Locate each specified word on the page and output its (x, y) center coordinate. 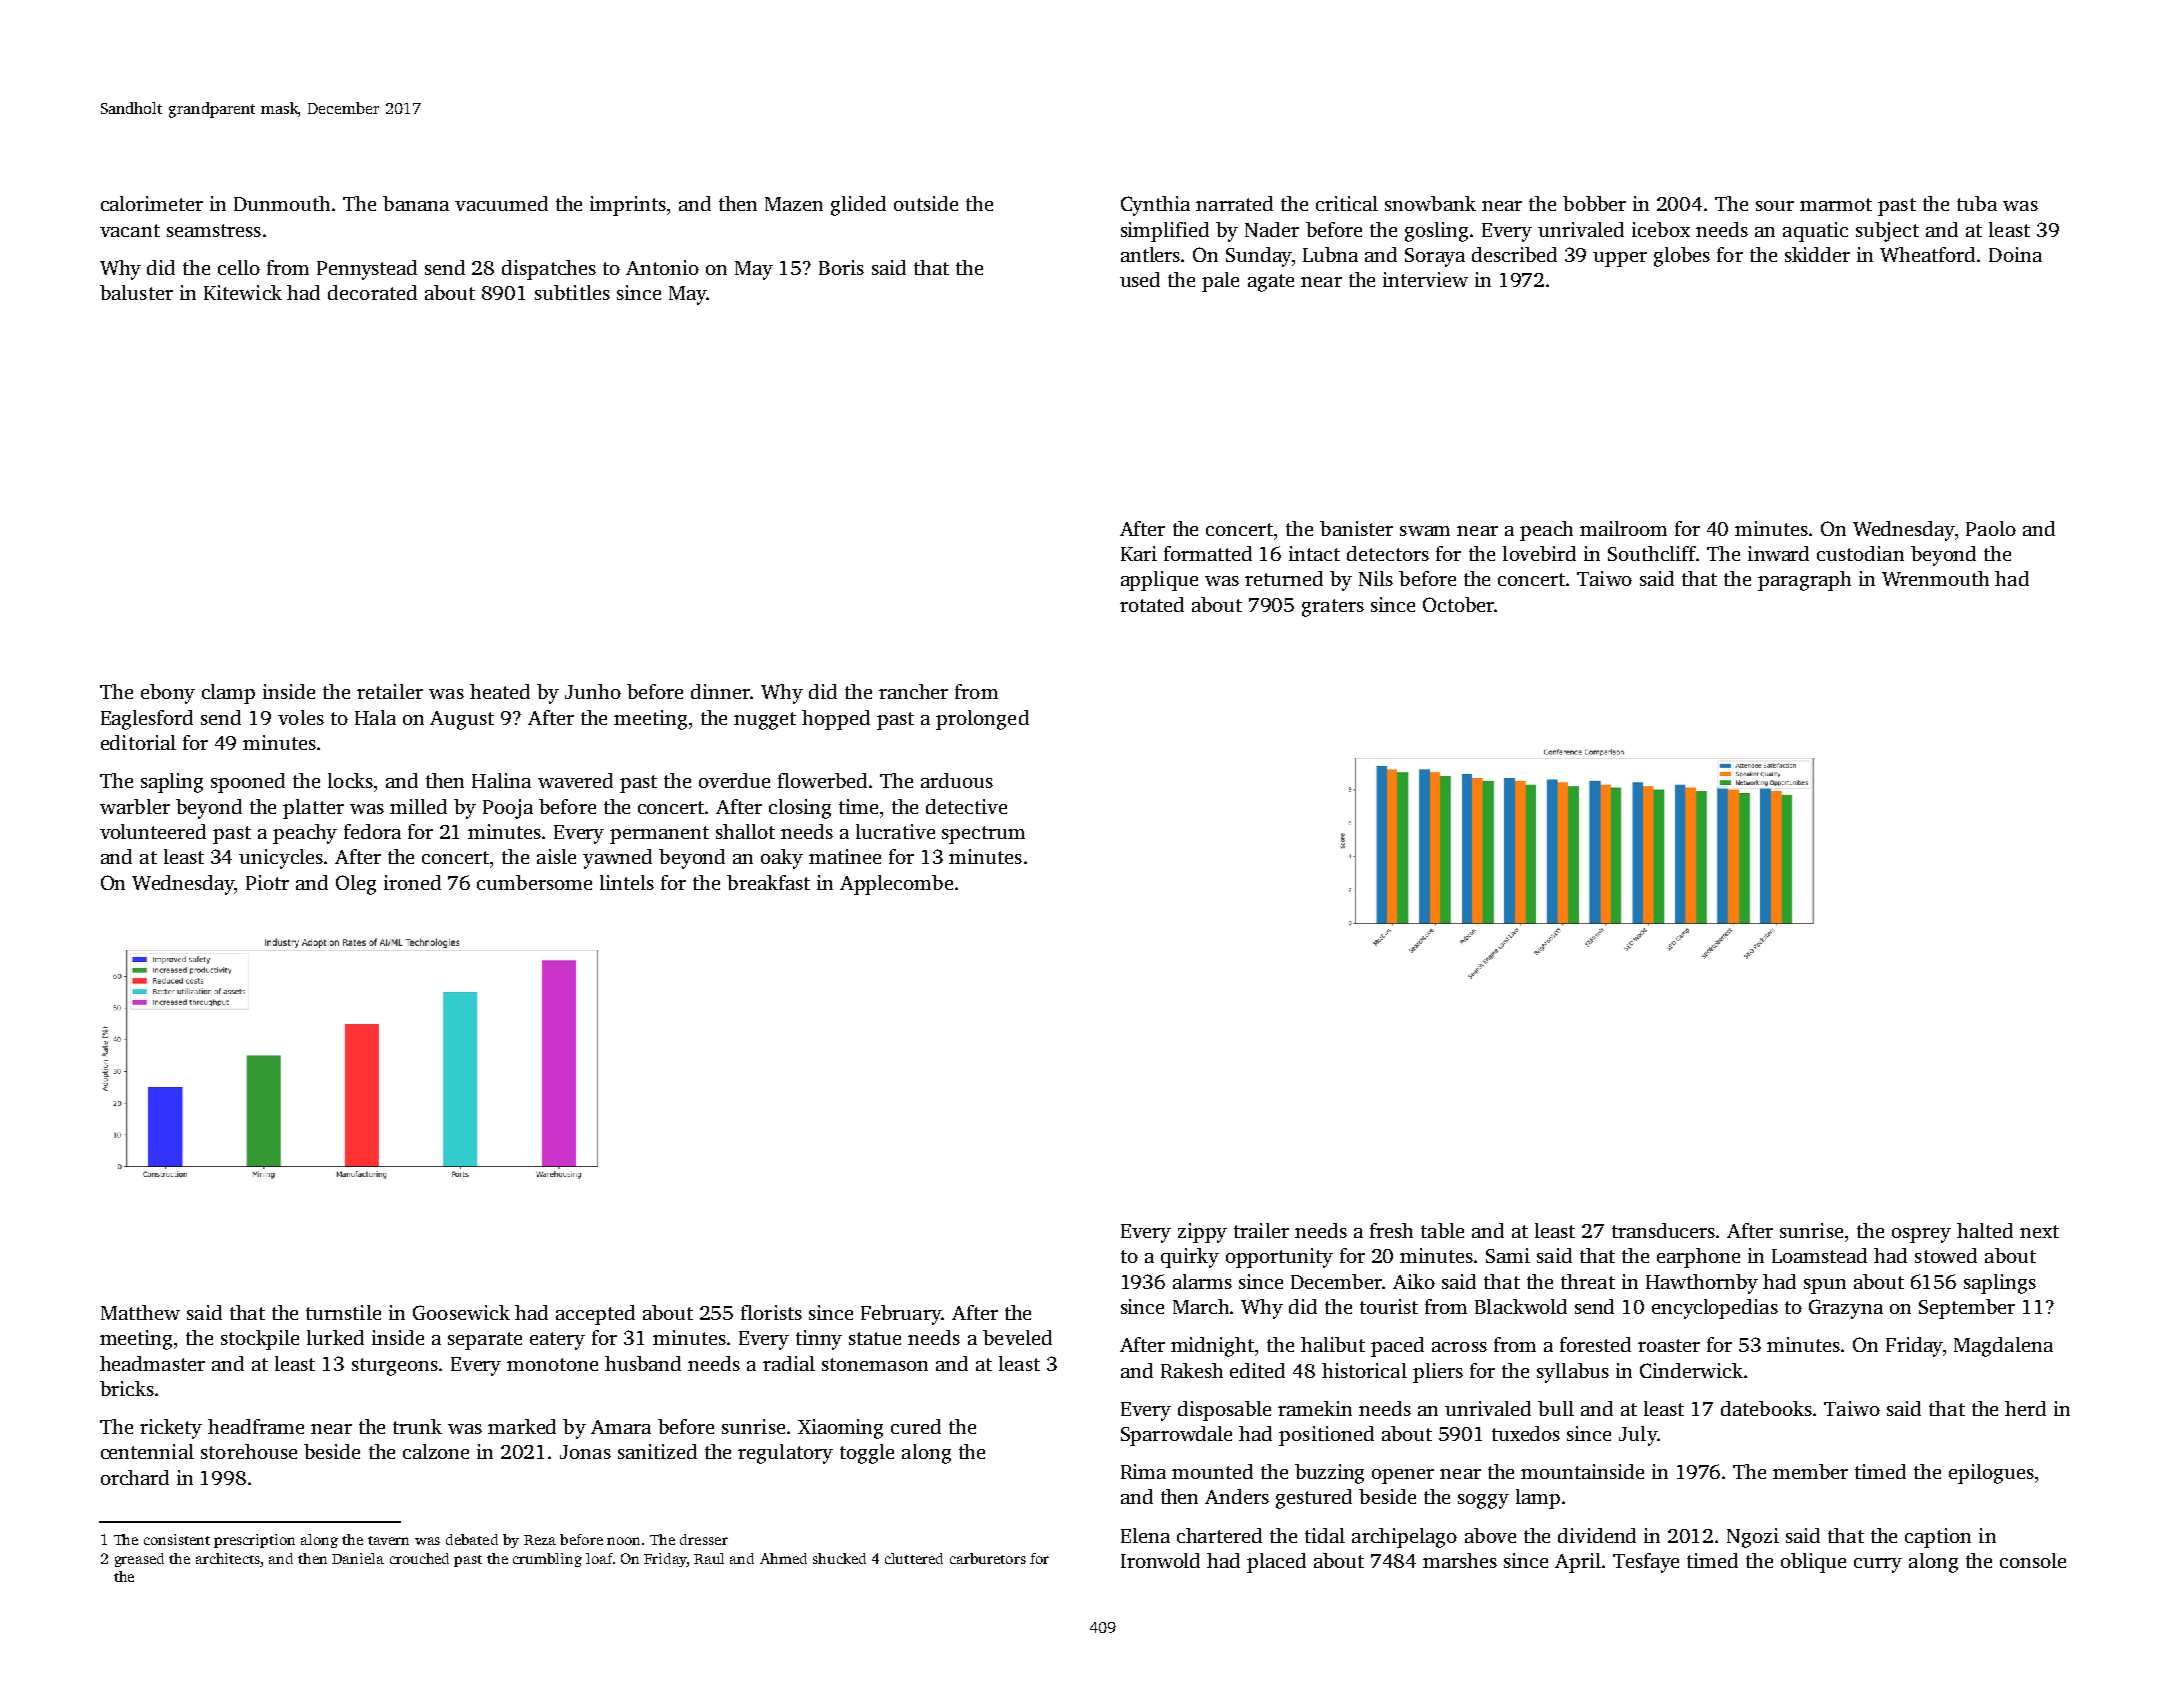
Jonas (585, 1452)
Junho (593, 691)
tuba (1977, 203)
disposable (1224, 1411)
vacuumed (501, 203)
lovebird (1539, 553)
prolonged (982, 720)
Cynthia (1155, 206)
